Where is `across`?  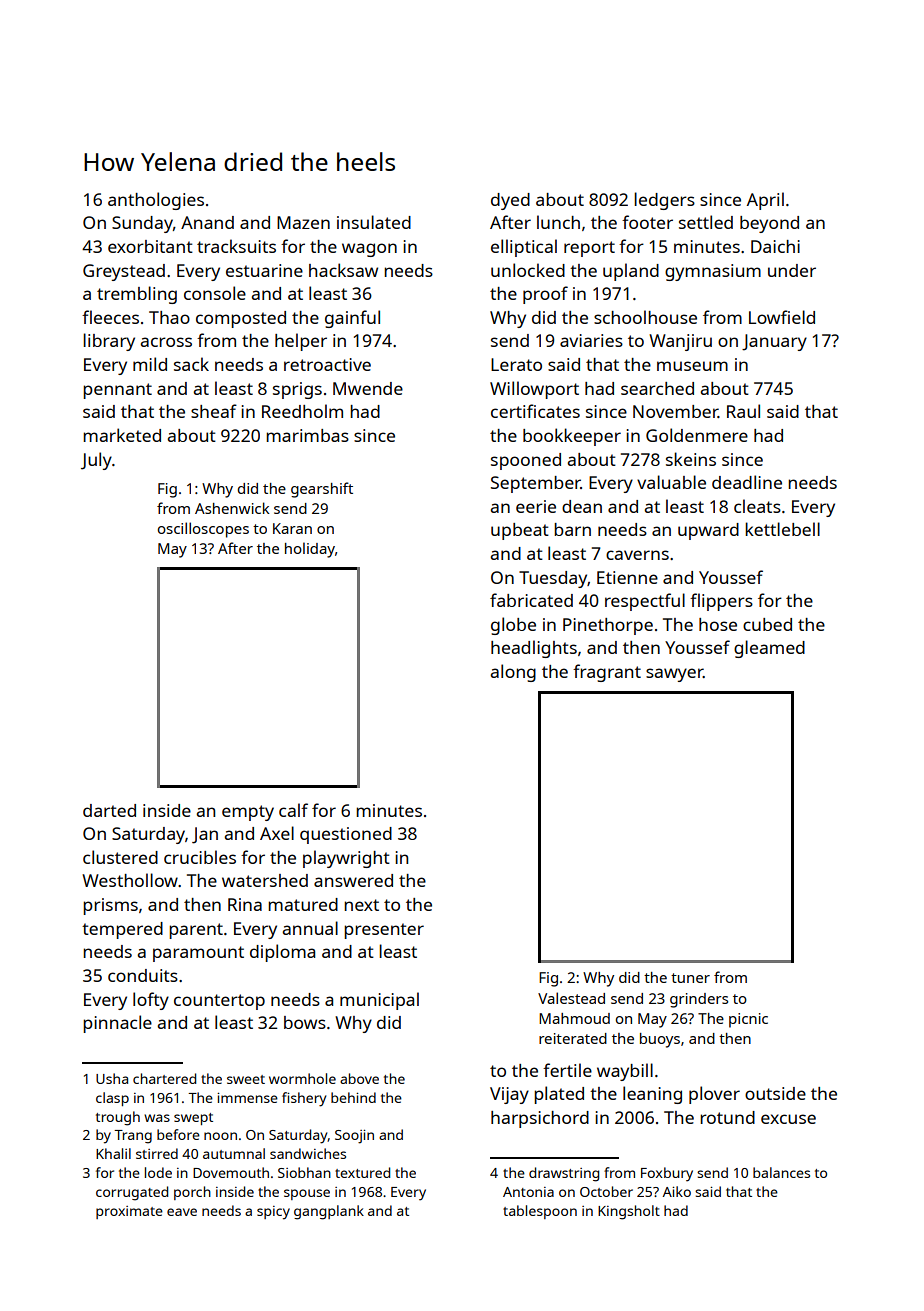
across is located at coordinates (166, 342).
